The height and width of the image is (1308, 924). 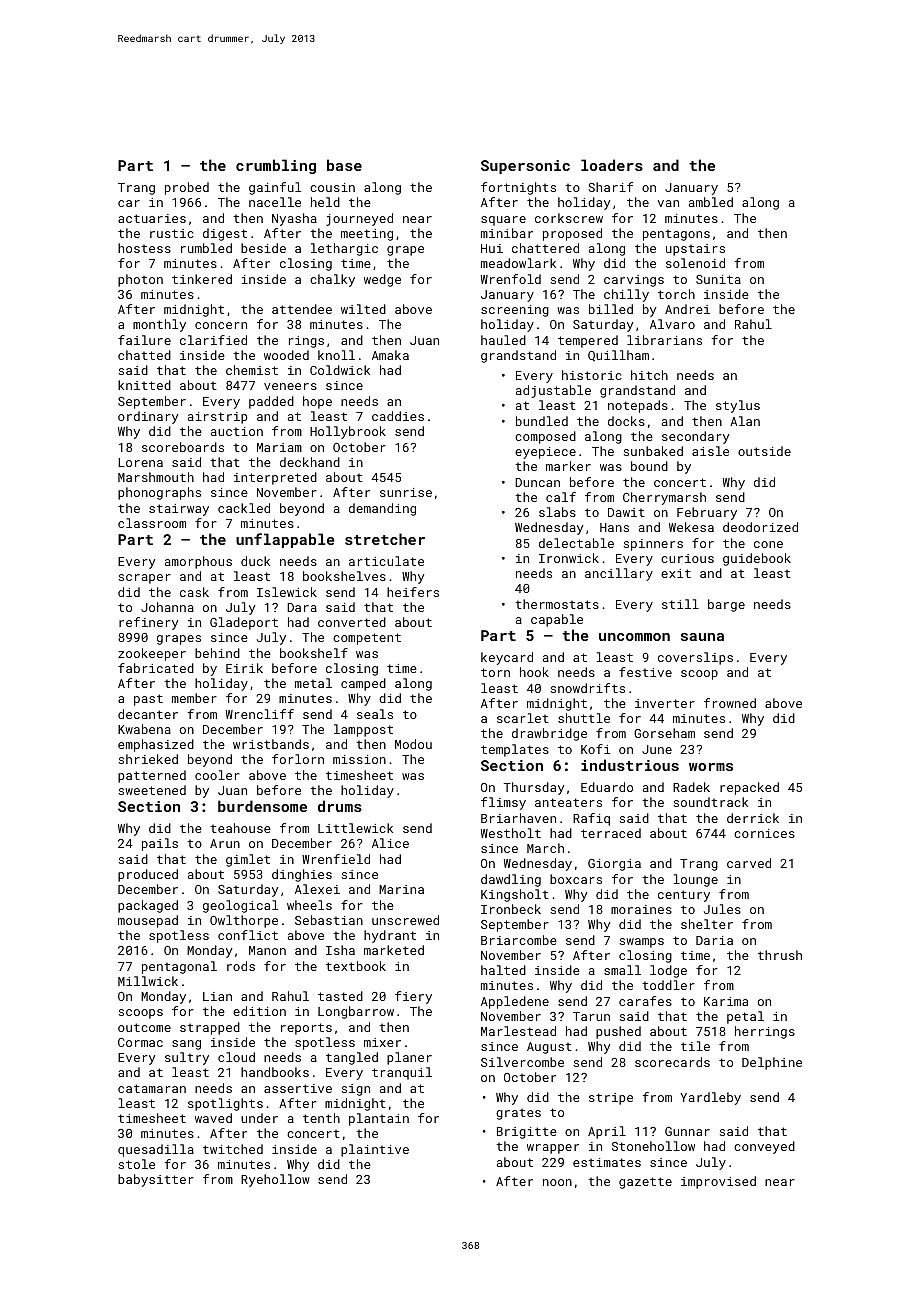 What do you see at coordinates (344, 576) in the image?
I see `bookshelves` at bounding box center [344, 576].
